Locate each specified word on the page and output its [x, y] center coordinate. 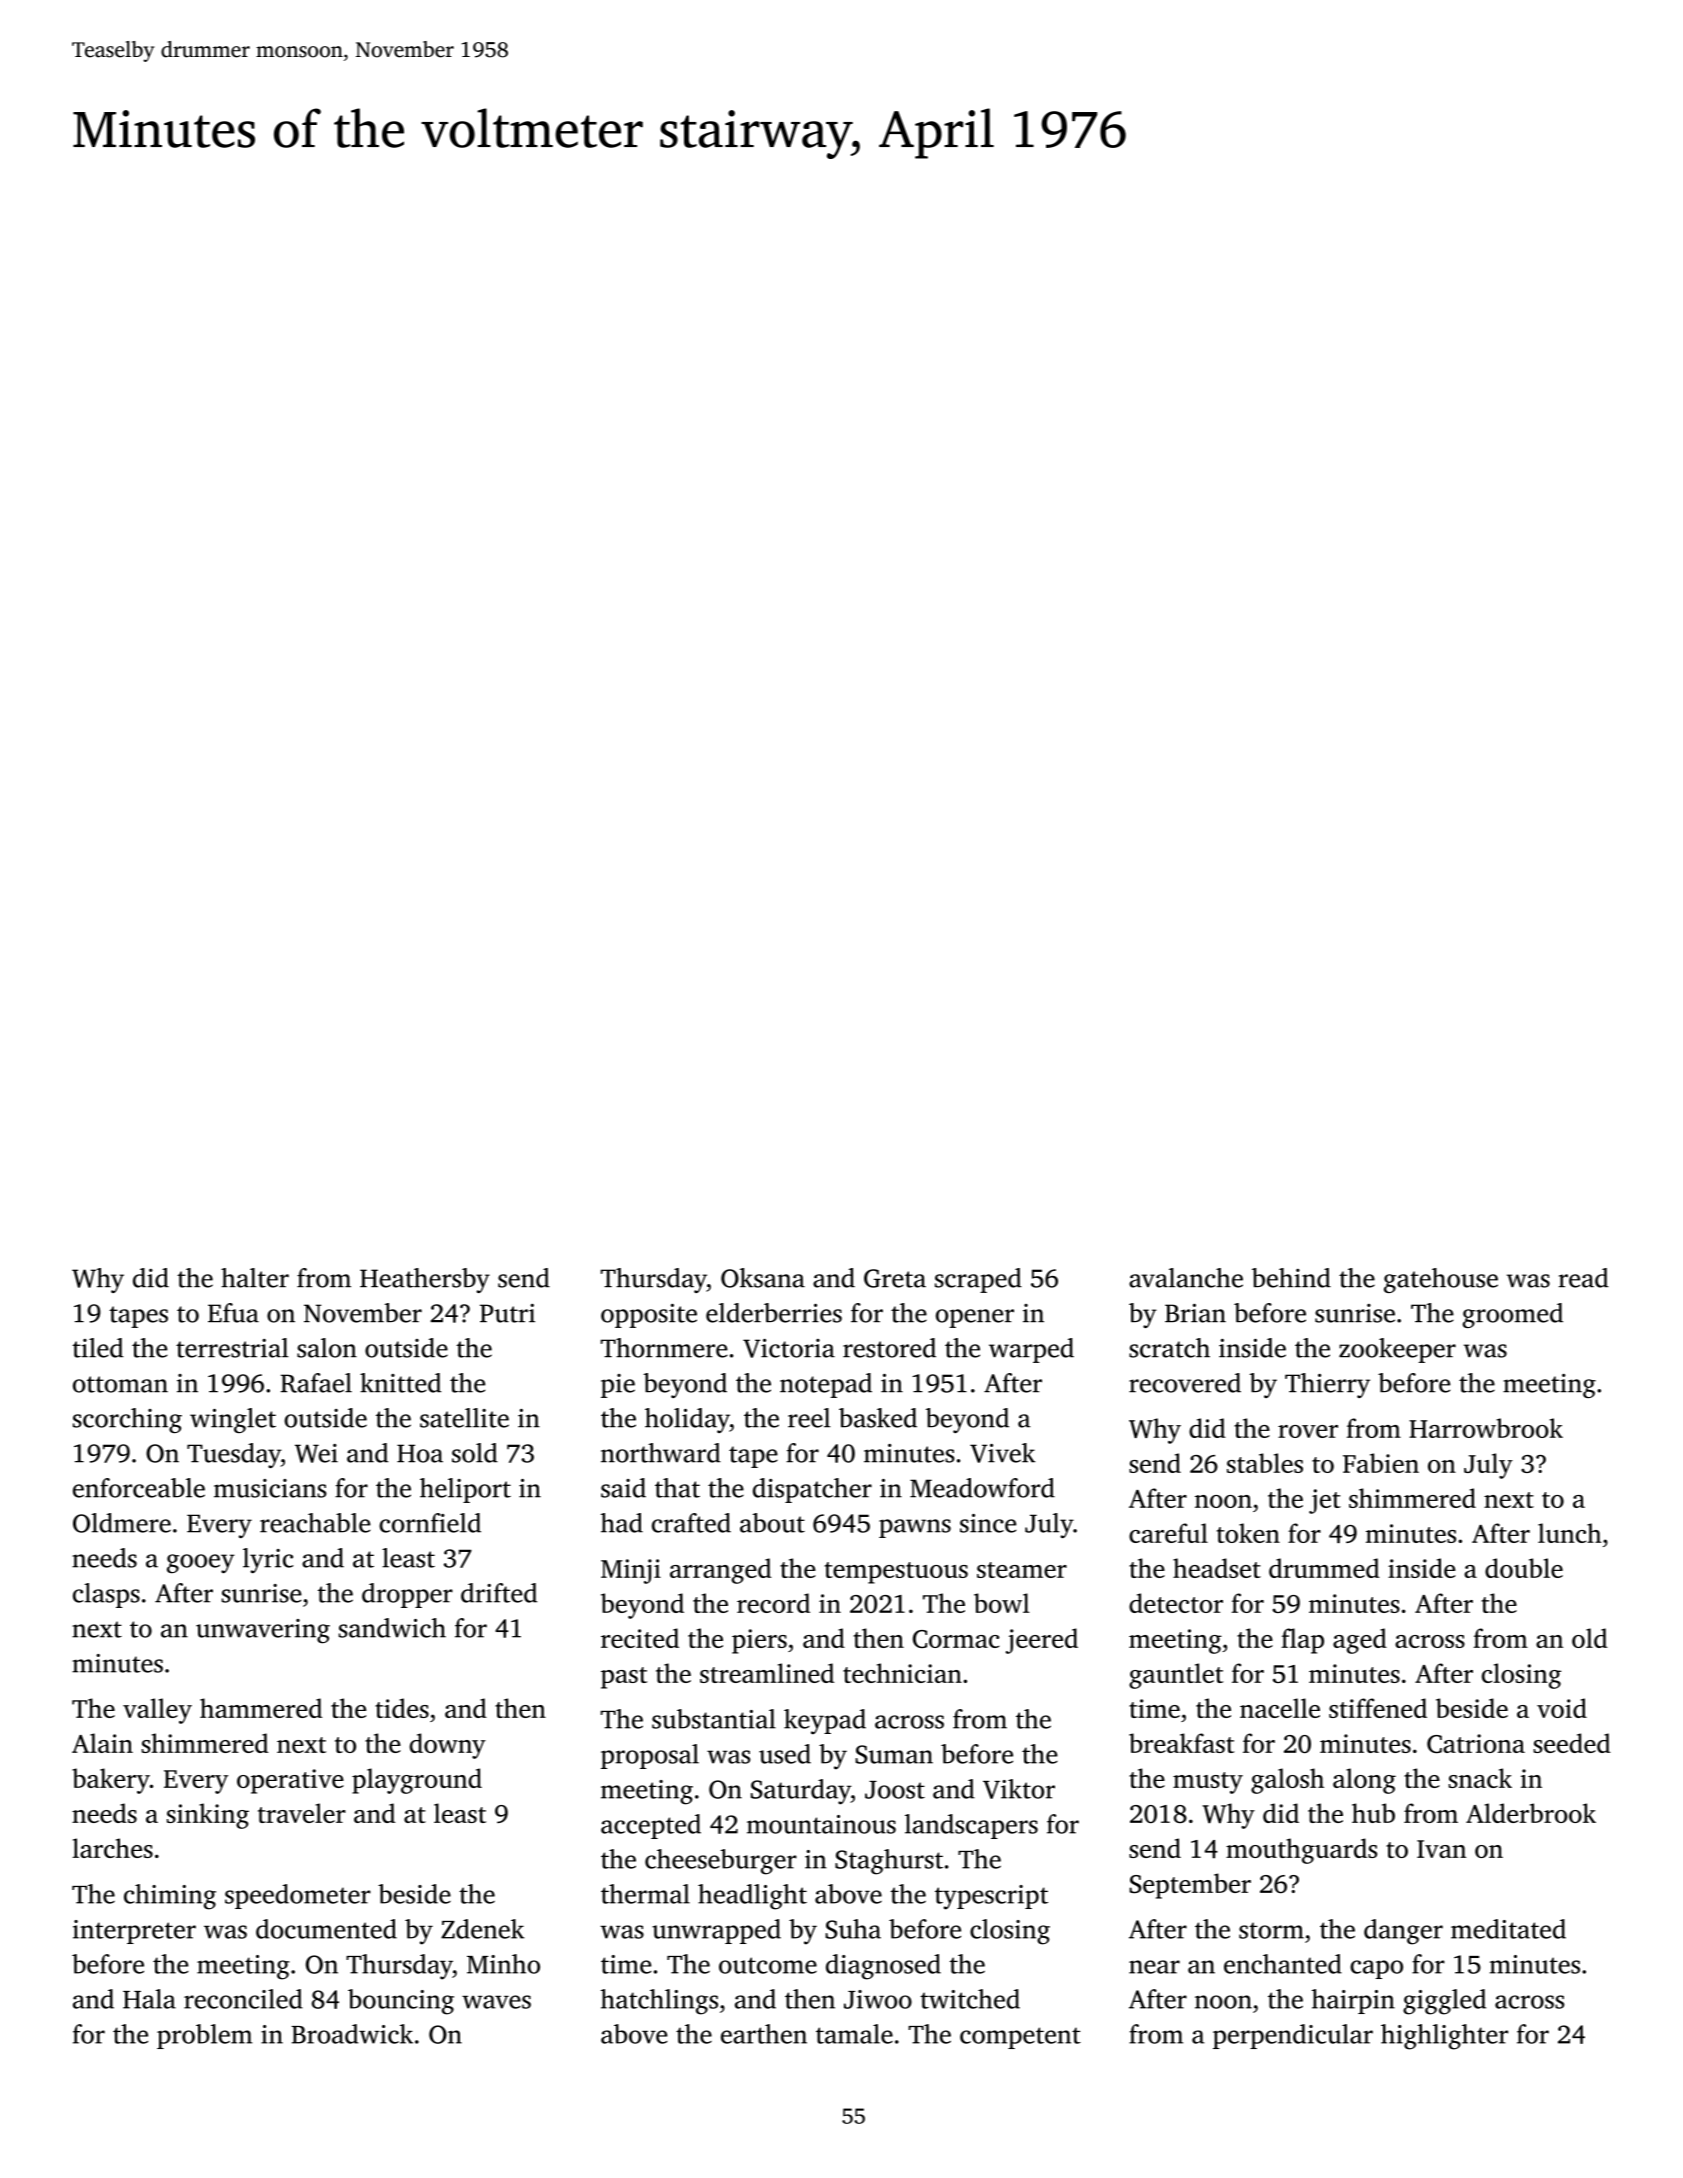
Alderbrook [1531, 1813]
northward [661, 1453]
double [1524, 1568]
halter [255, 1278]
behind [1291, 1278]
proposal [650, 1756]
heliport [465, 1490]
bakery [111, 1781]
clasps [106, 1595]
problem [204, 2036]
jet [1325, 1501]
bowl [1002, 1603]
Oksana [763, 1278]
